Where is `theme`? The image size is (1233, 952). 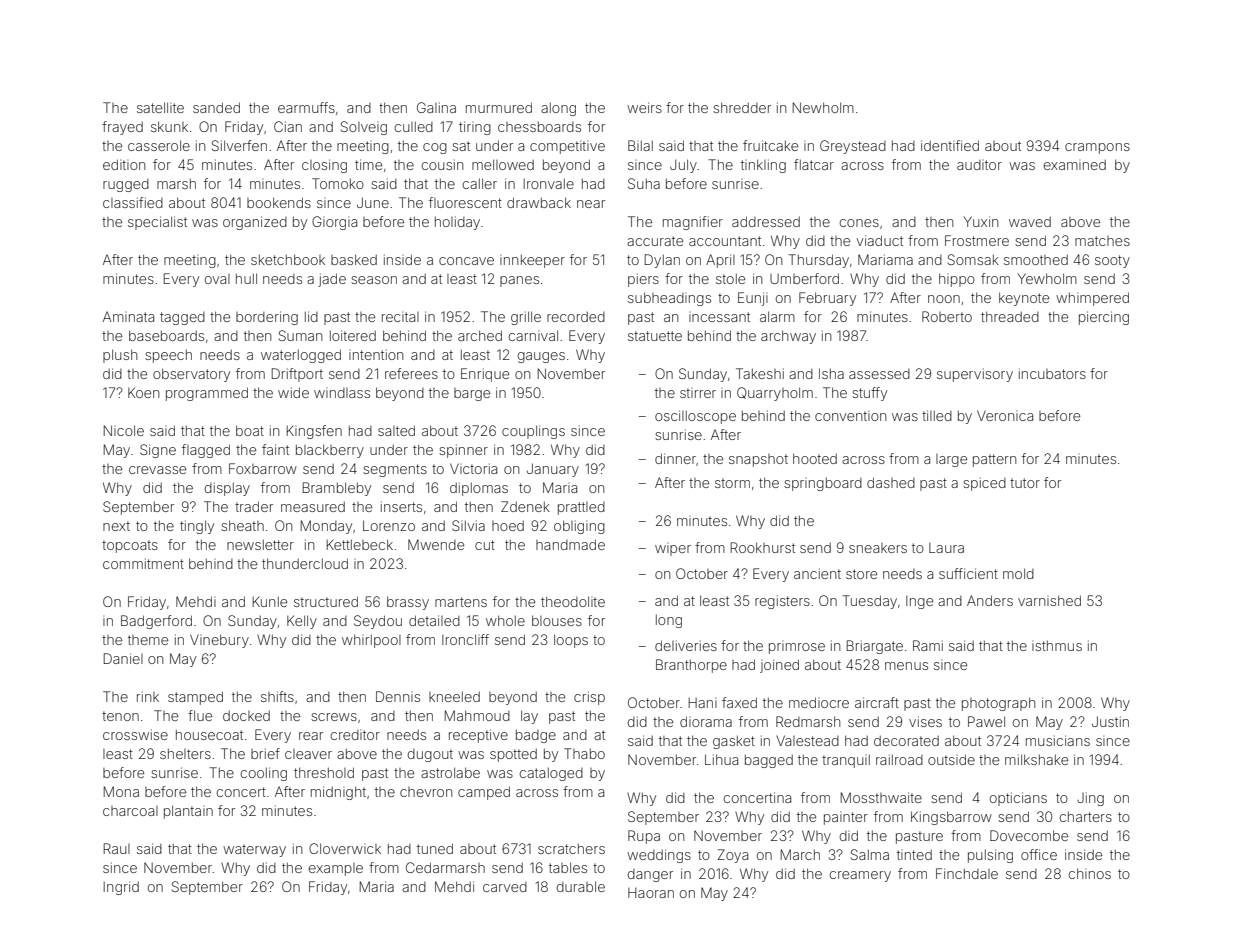 theme is located at coordinates (148, 640).
